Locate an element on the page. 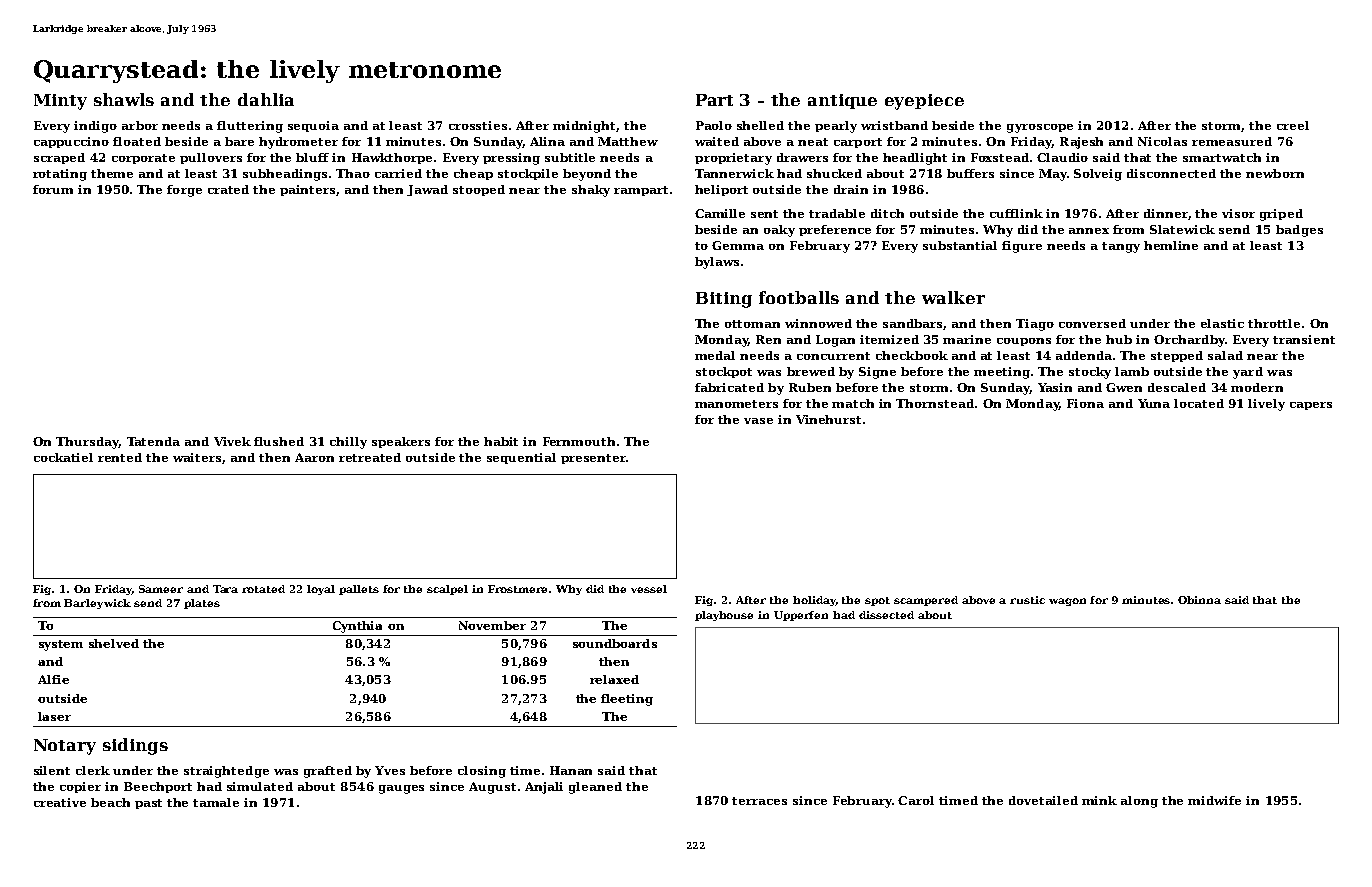  Vivek is located at coordinates (232, 441).
